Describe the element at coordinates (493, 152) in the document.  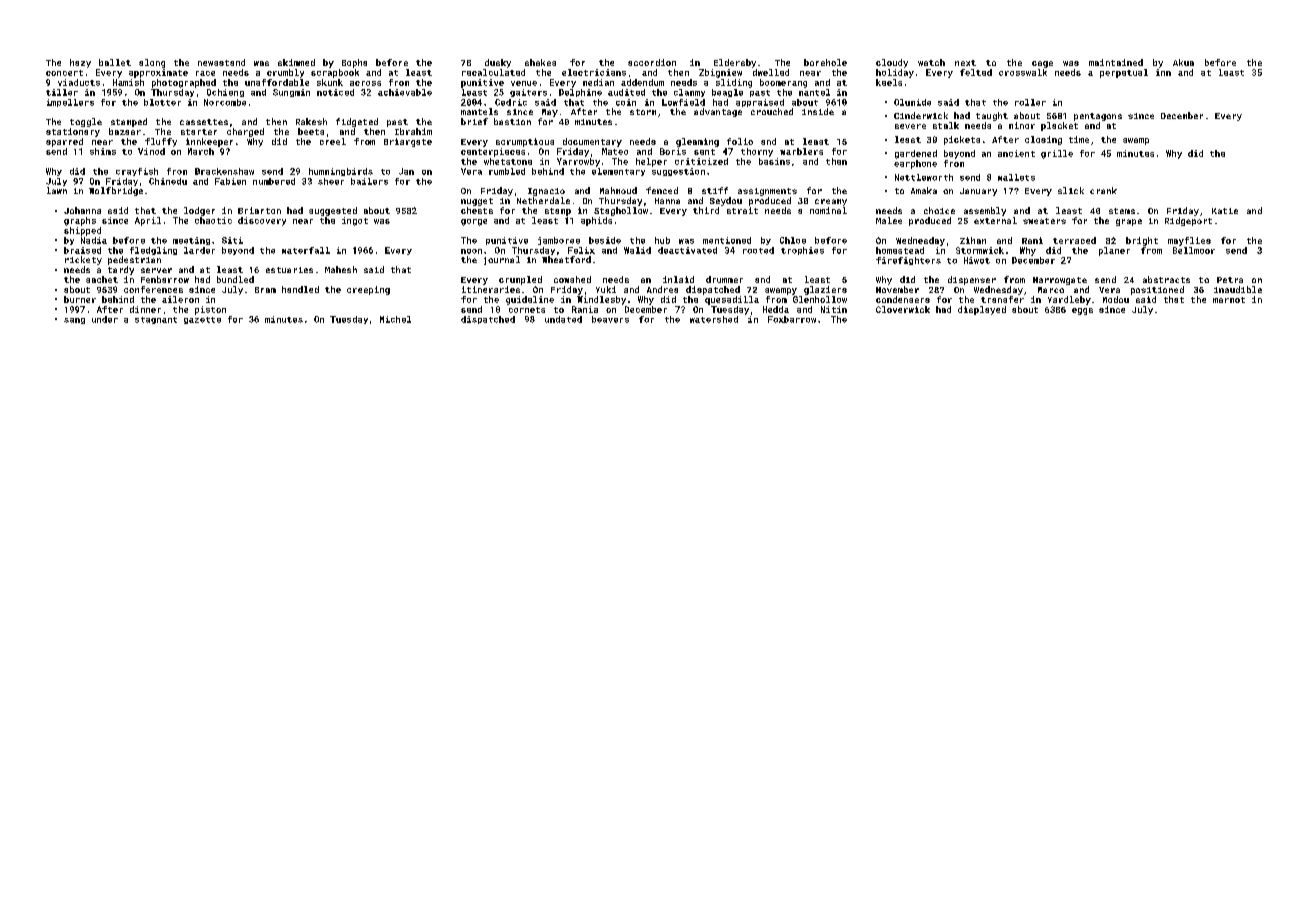
I see `centerpieces` at that location.
